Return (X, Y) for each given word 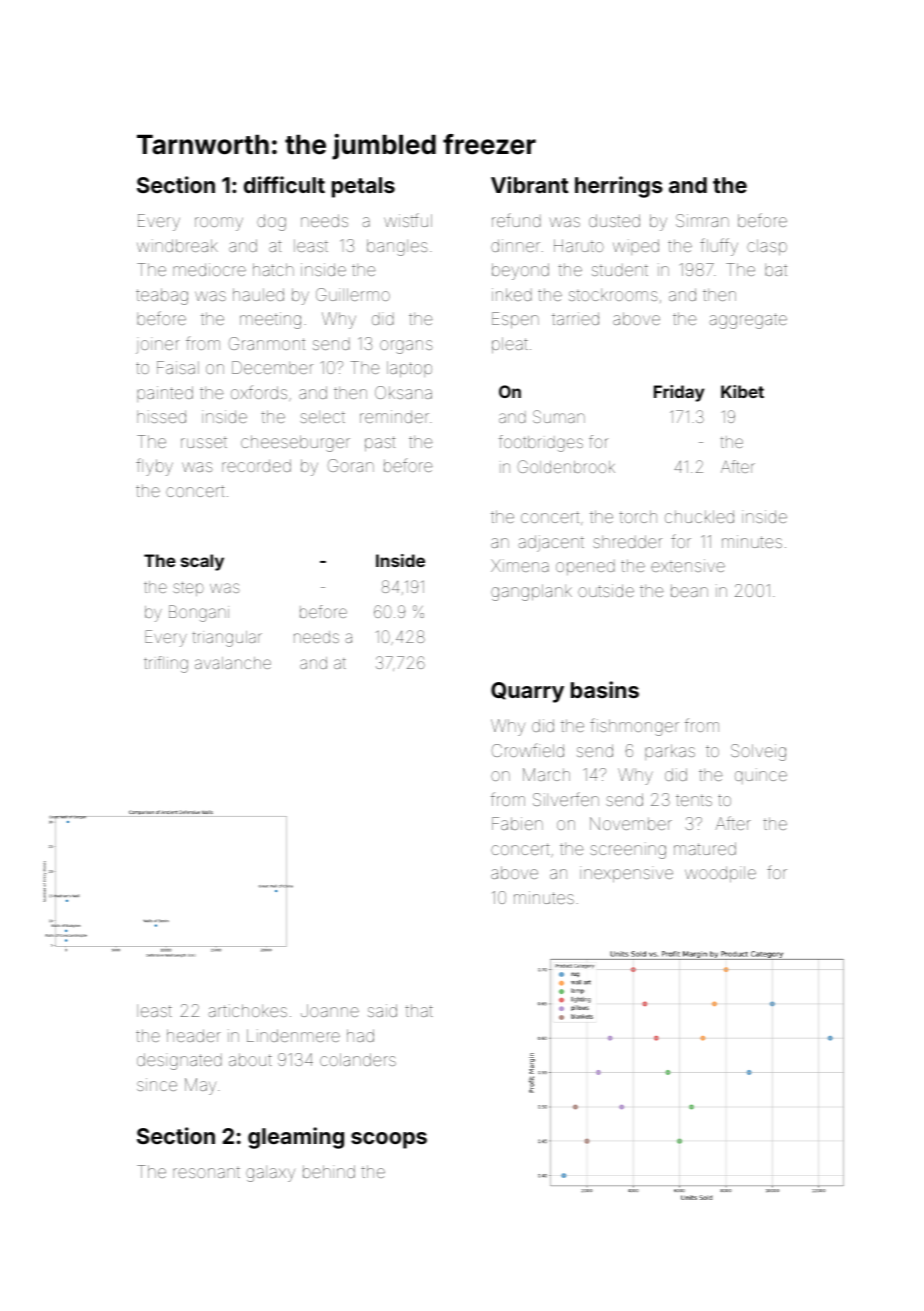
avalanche (233, 663)
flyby (154, 467)
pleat (510, 345)
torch (638, 516)
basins (605, 689)
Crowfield (528, 750)
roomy (219, 224)
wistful (408, 220)
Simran (702, 220)
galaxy (270, 1174)
